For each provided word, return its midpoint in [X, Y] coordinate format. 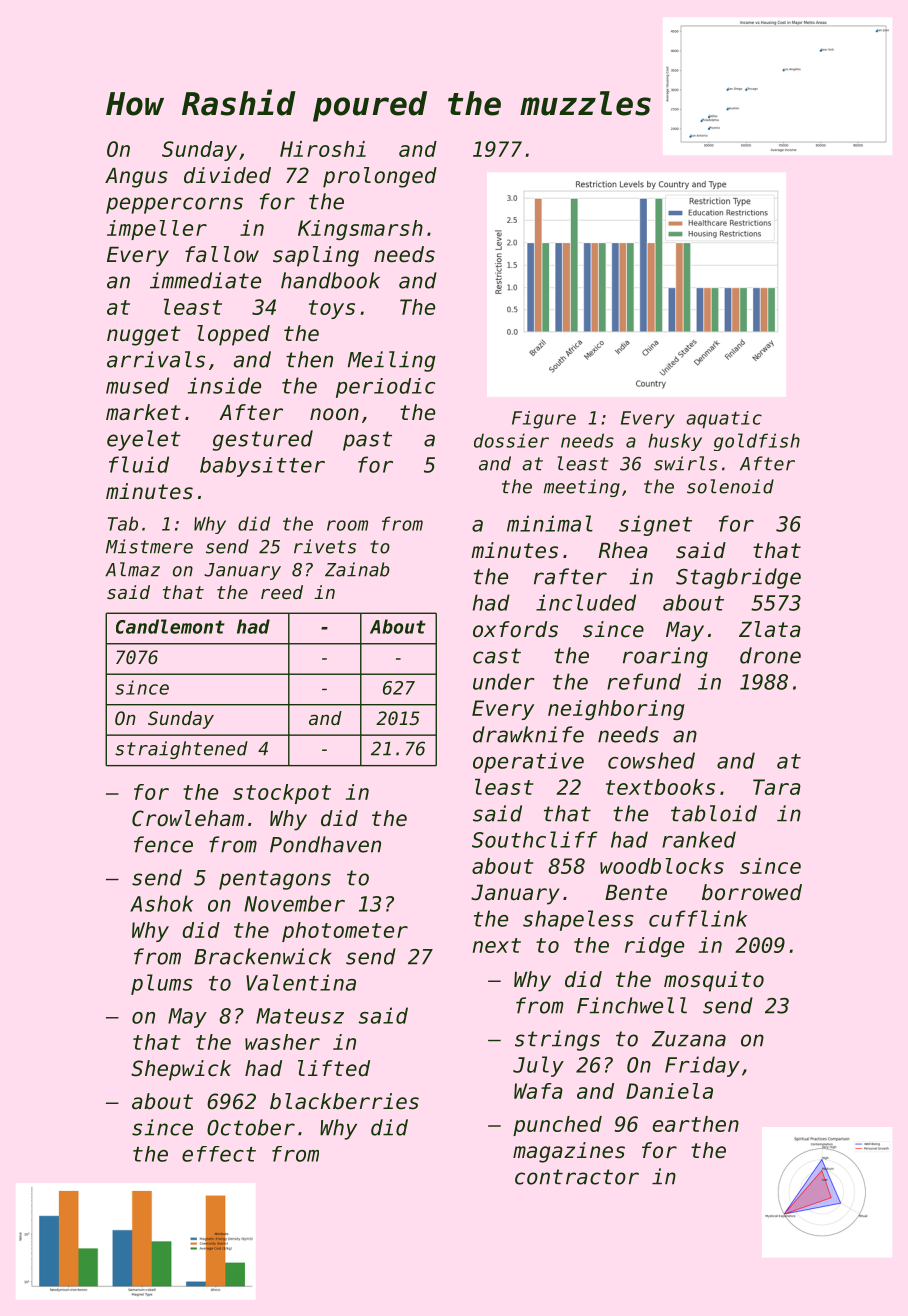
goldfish [757, 442]
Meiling [392, 361]
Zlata [770, 629]
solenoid [730, 486]
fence [163, 844]
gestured [262, 440]
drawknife [528, 734]
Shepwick [181, 1070]
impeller [157, 230]
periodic [385, 388]
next [497, 945]
